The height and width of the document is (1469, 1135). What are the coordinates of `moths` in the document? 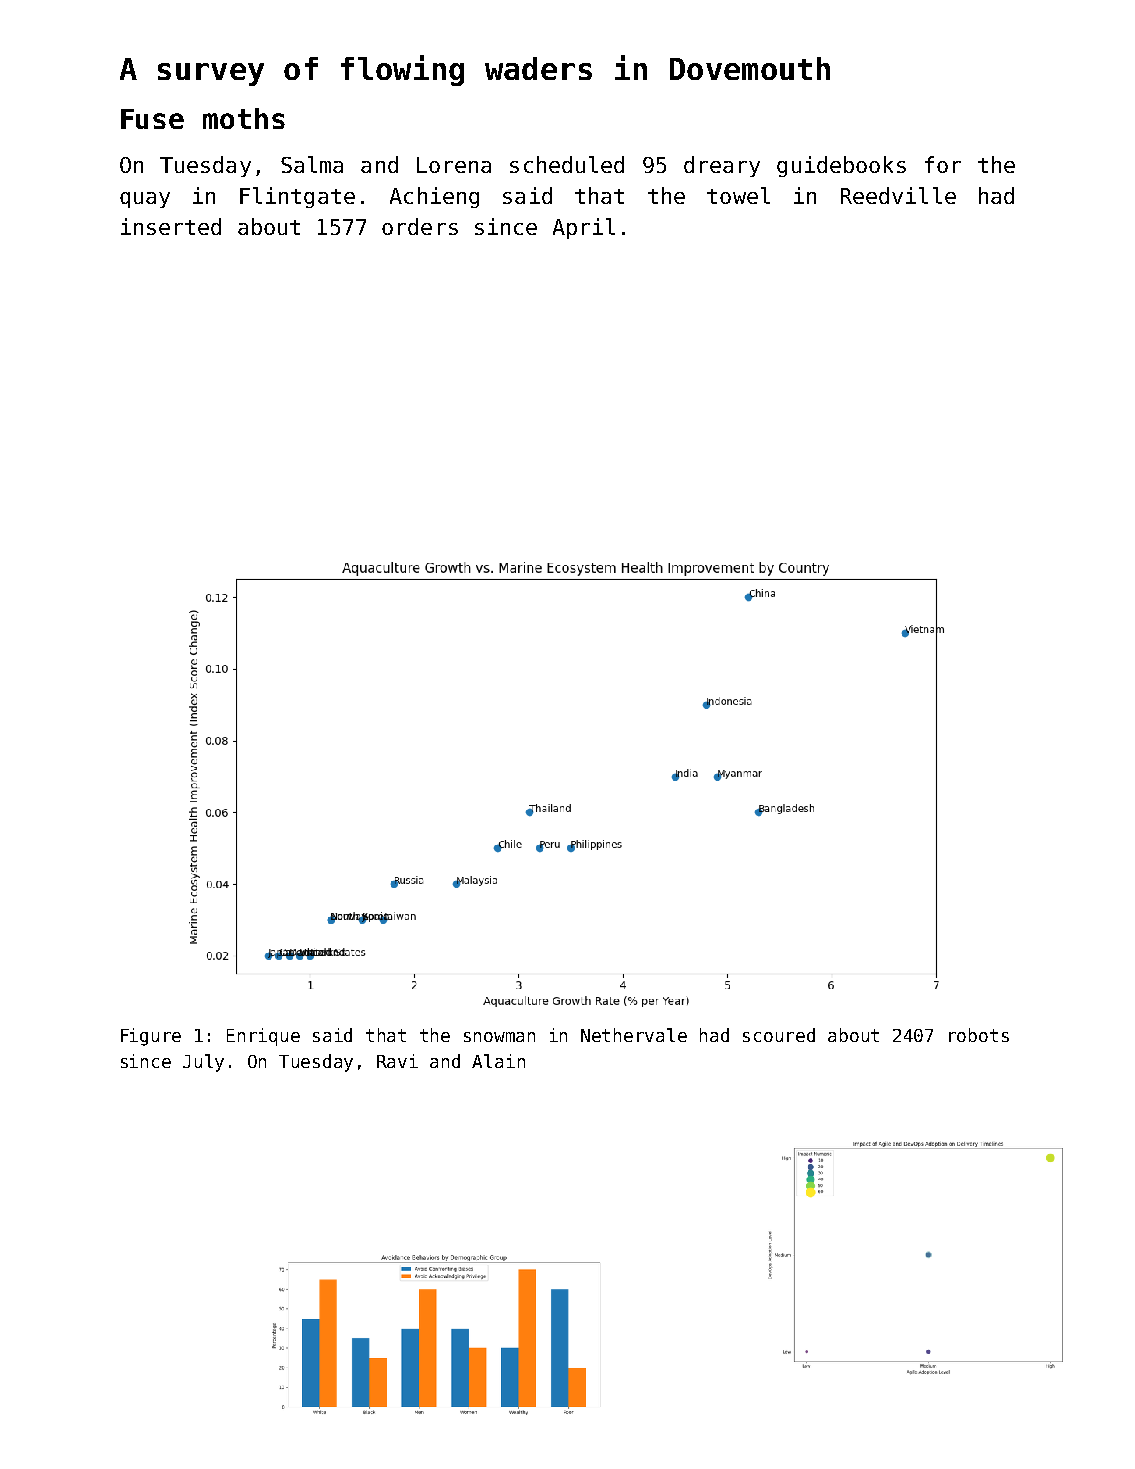 It's located at (244, 118).
